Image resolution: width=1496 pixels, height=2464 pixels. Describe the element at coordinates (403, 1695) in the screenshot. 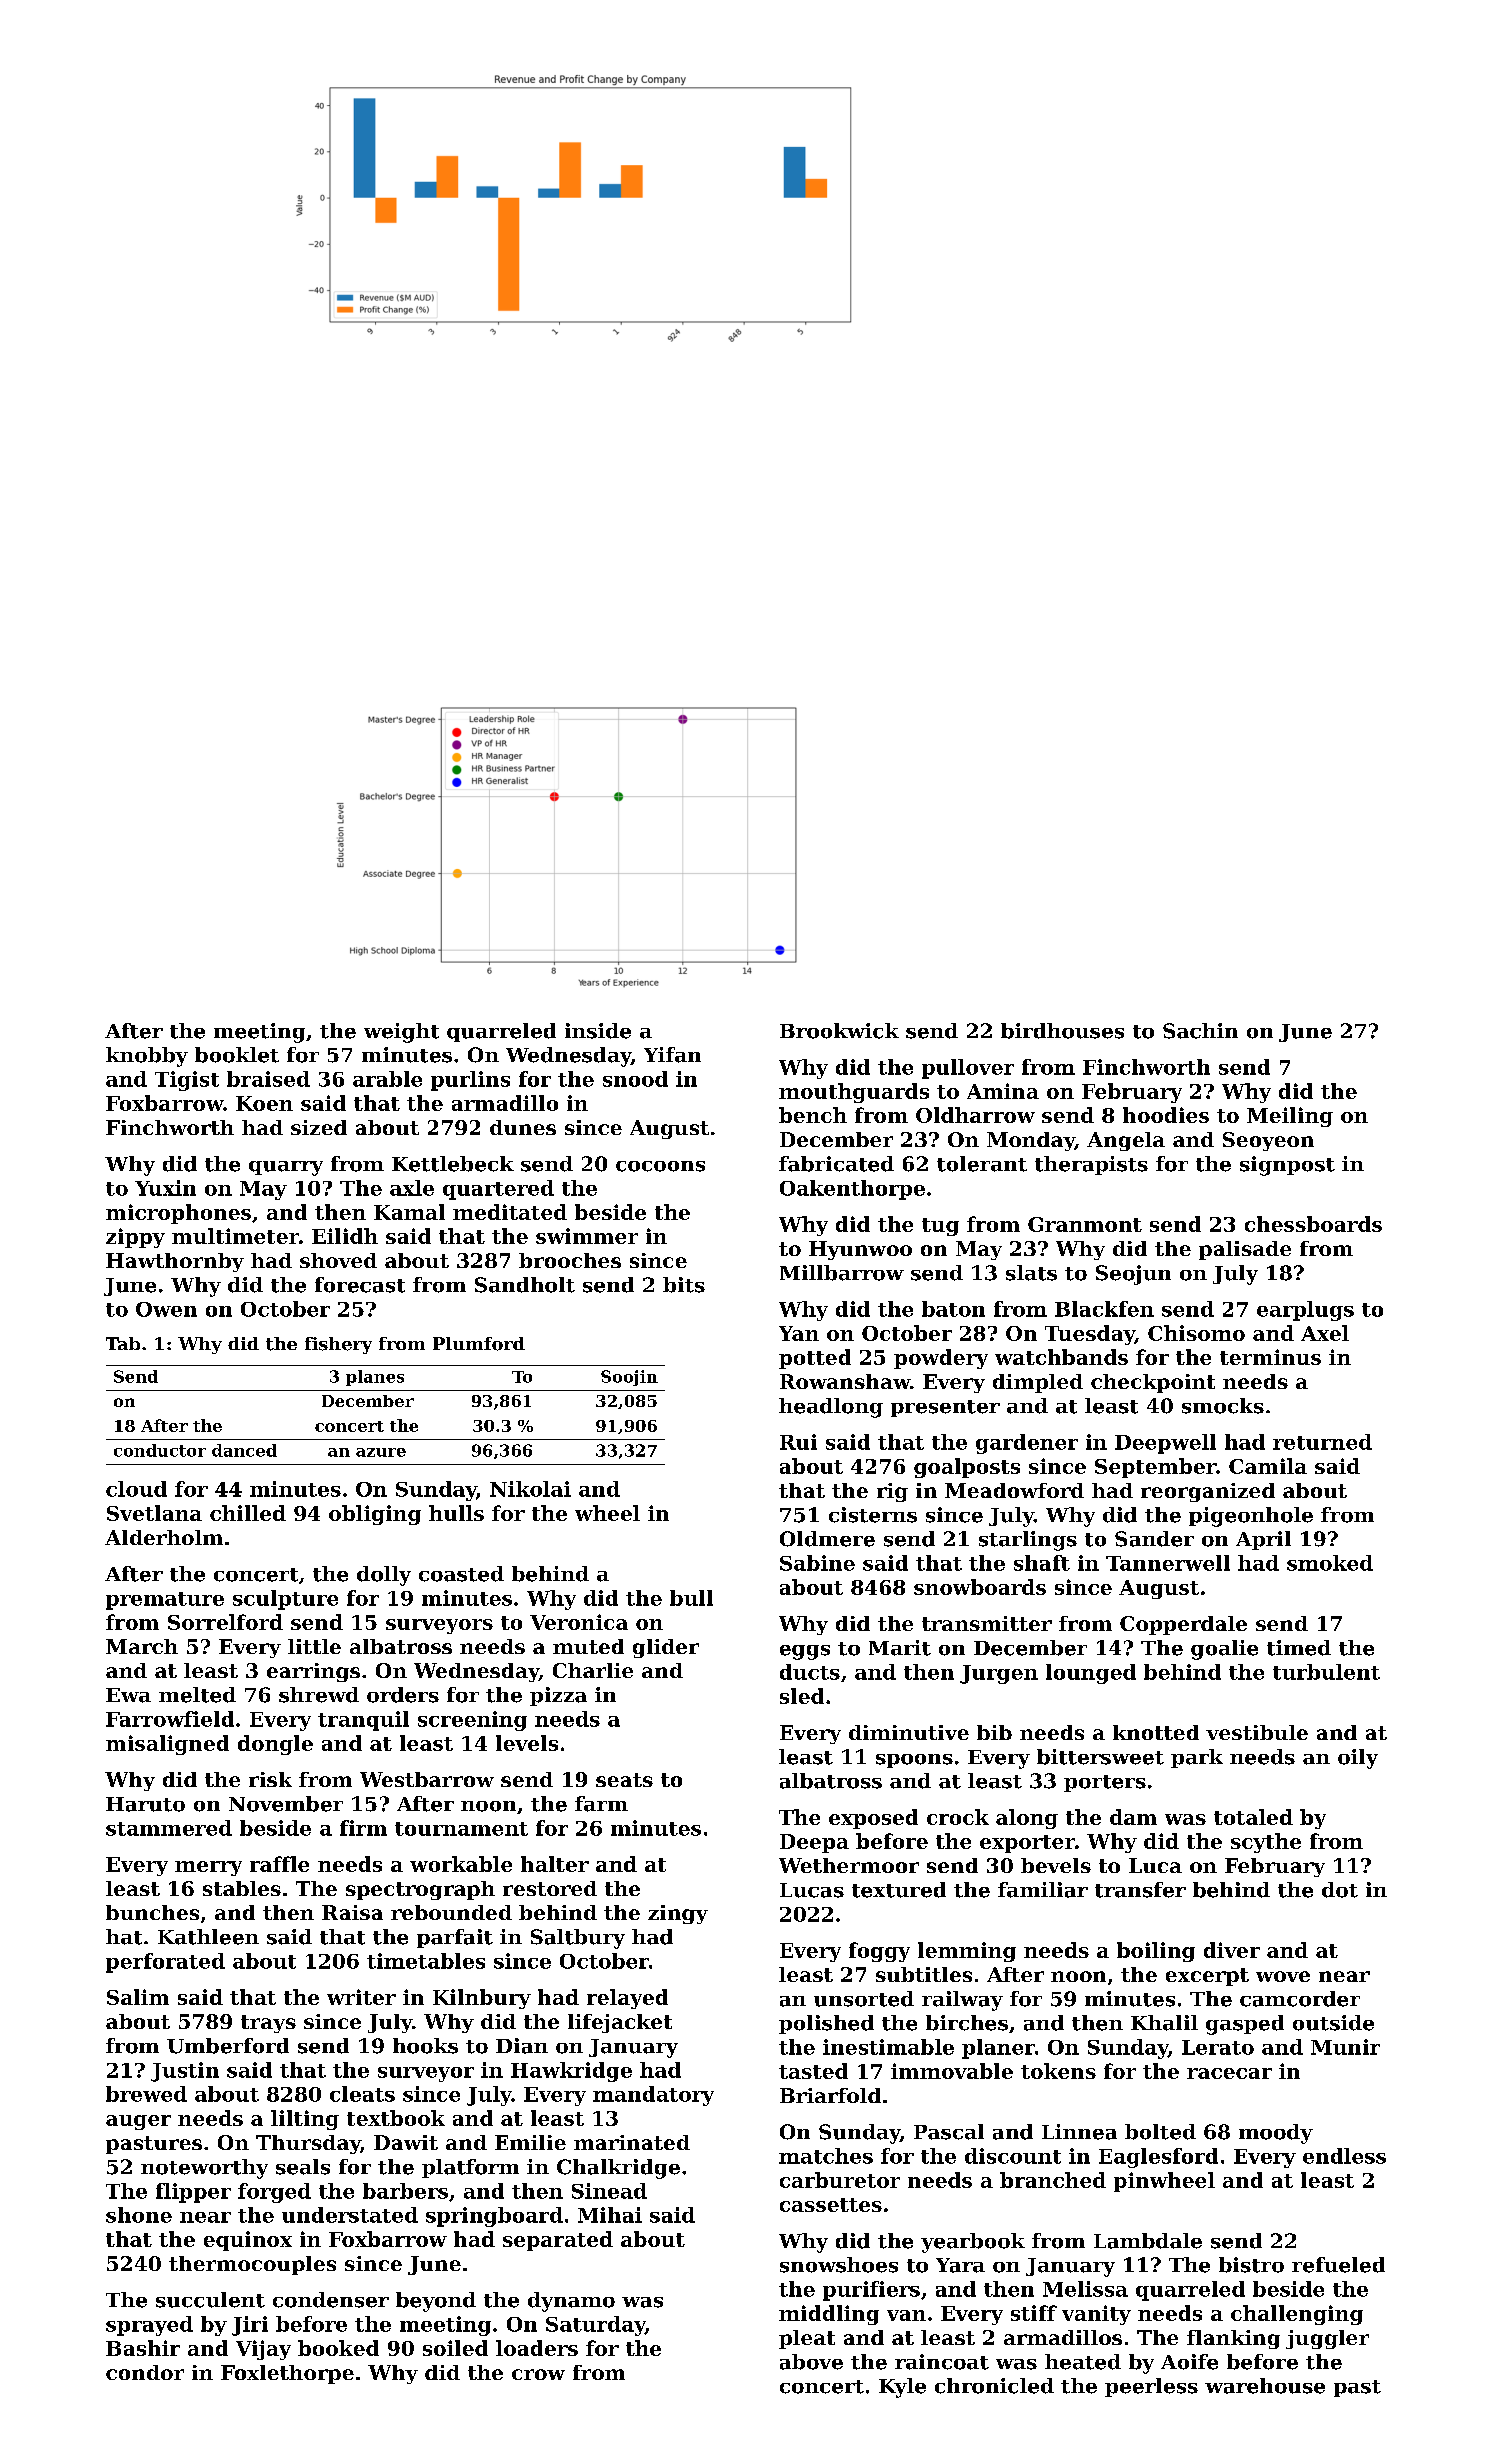

I see `orders` at that location.
